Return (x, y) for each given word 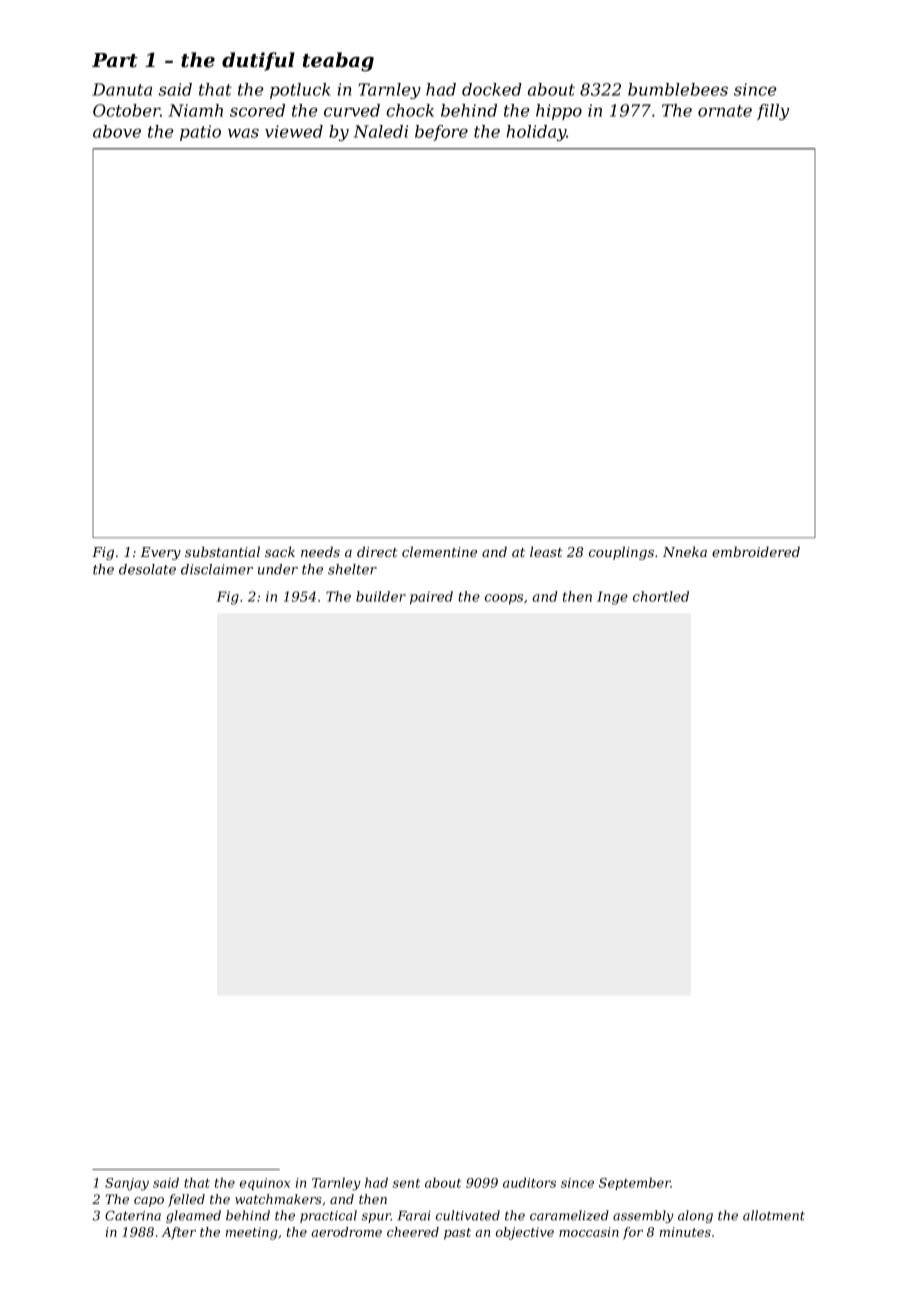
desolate (147, 569)
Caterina (133, 1215)
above (117, 131)
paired (431, 598)
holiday (536, 133)
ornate (725, 111)
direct (377, 551)
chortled (661, 596)
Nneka (685, 551)
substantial (222, 551)
